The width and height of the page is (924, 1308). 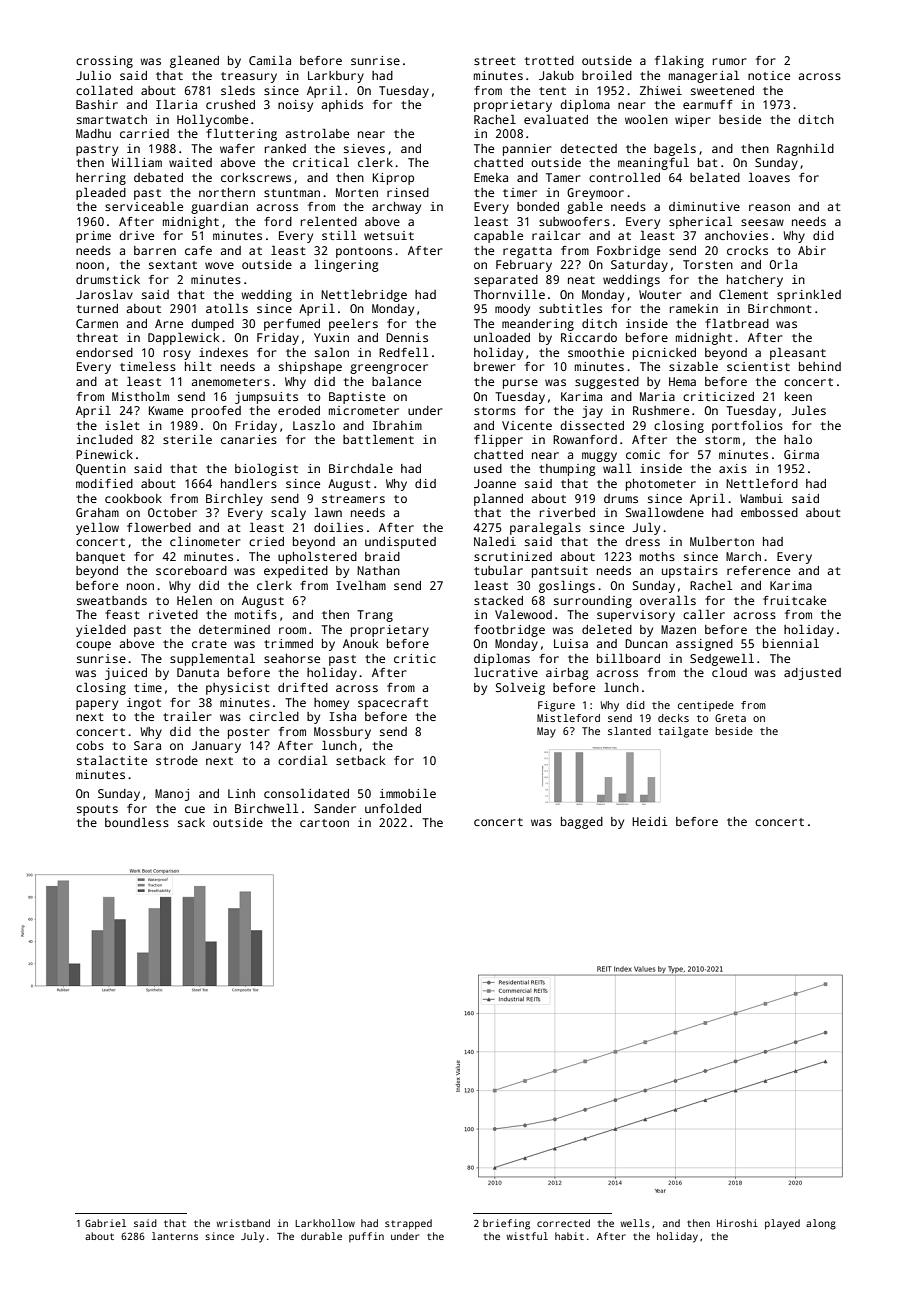 I want to click on crossing, so click(x=104, y=62).
